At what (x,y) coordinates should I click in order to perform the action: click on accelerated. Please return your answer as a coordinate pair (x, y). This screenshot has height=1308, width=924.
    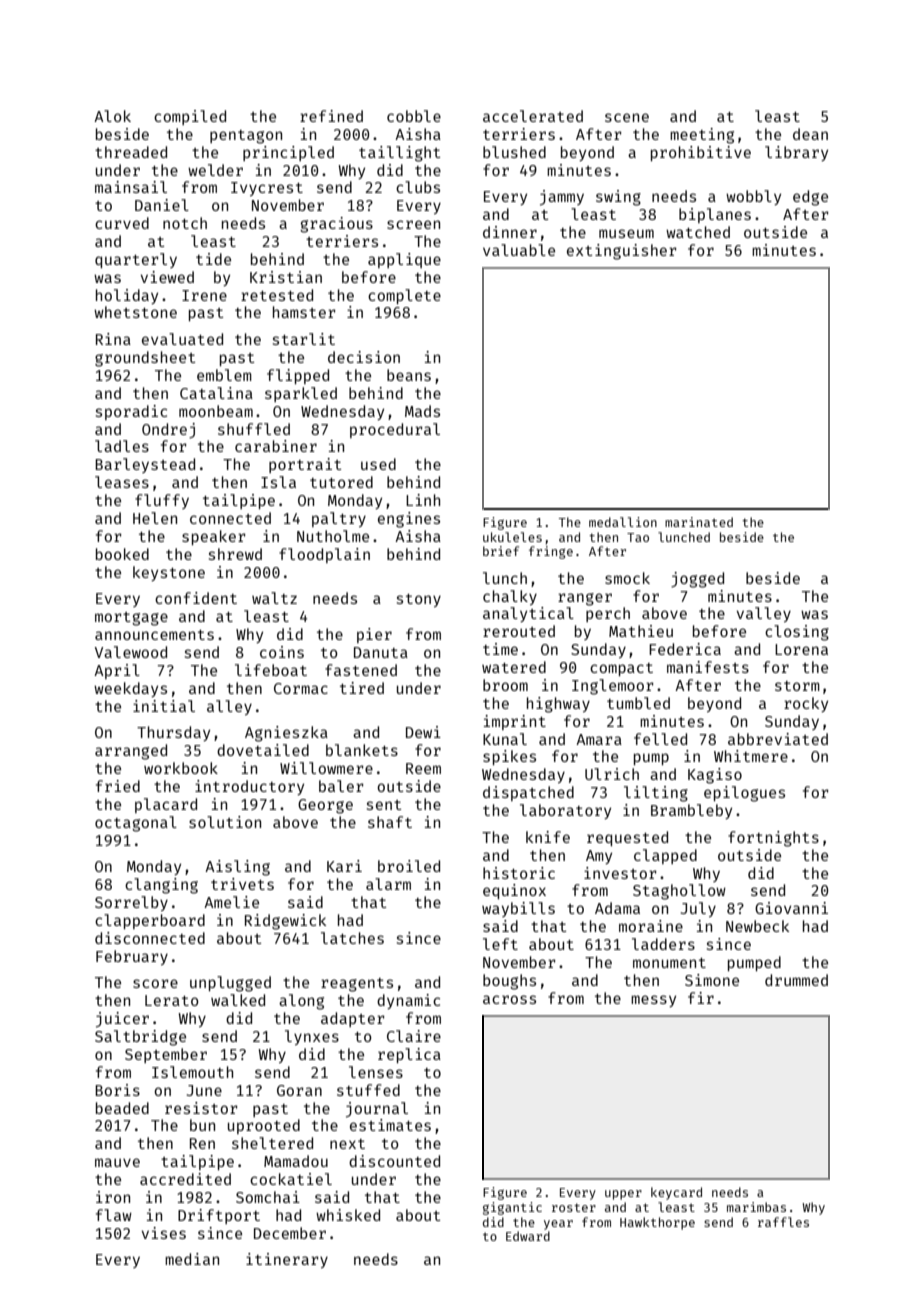
    Looking at the image, I should click on (533, 116).
